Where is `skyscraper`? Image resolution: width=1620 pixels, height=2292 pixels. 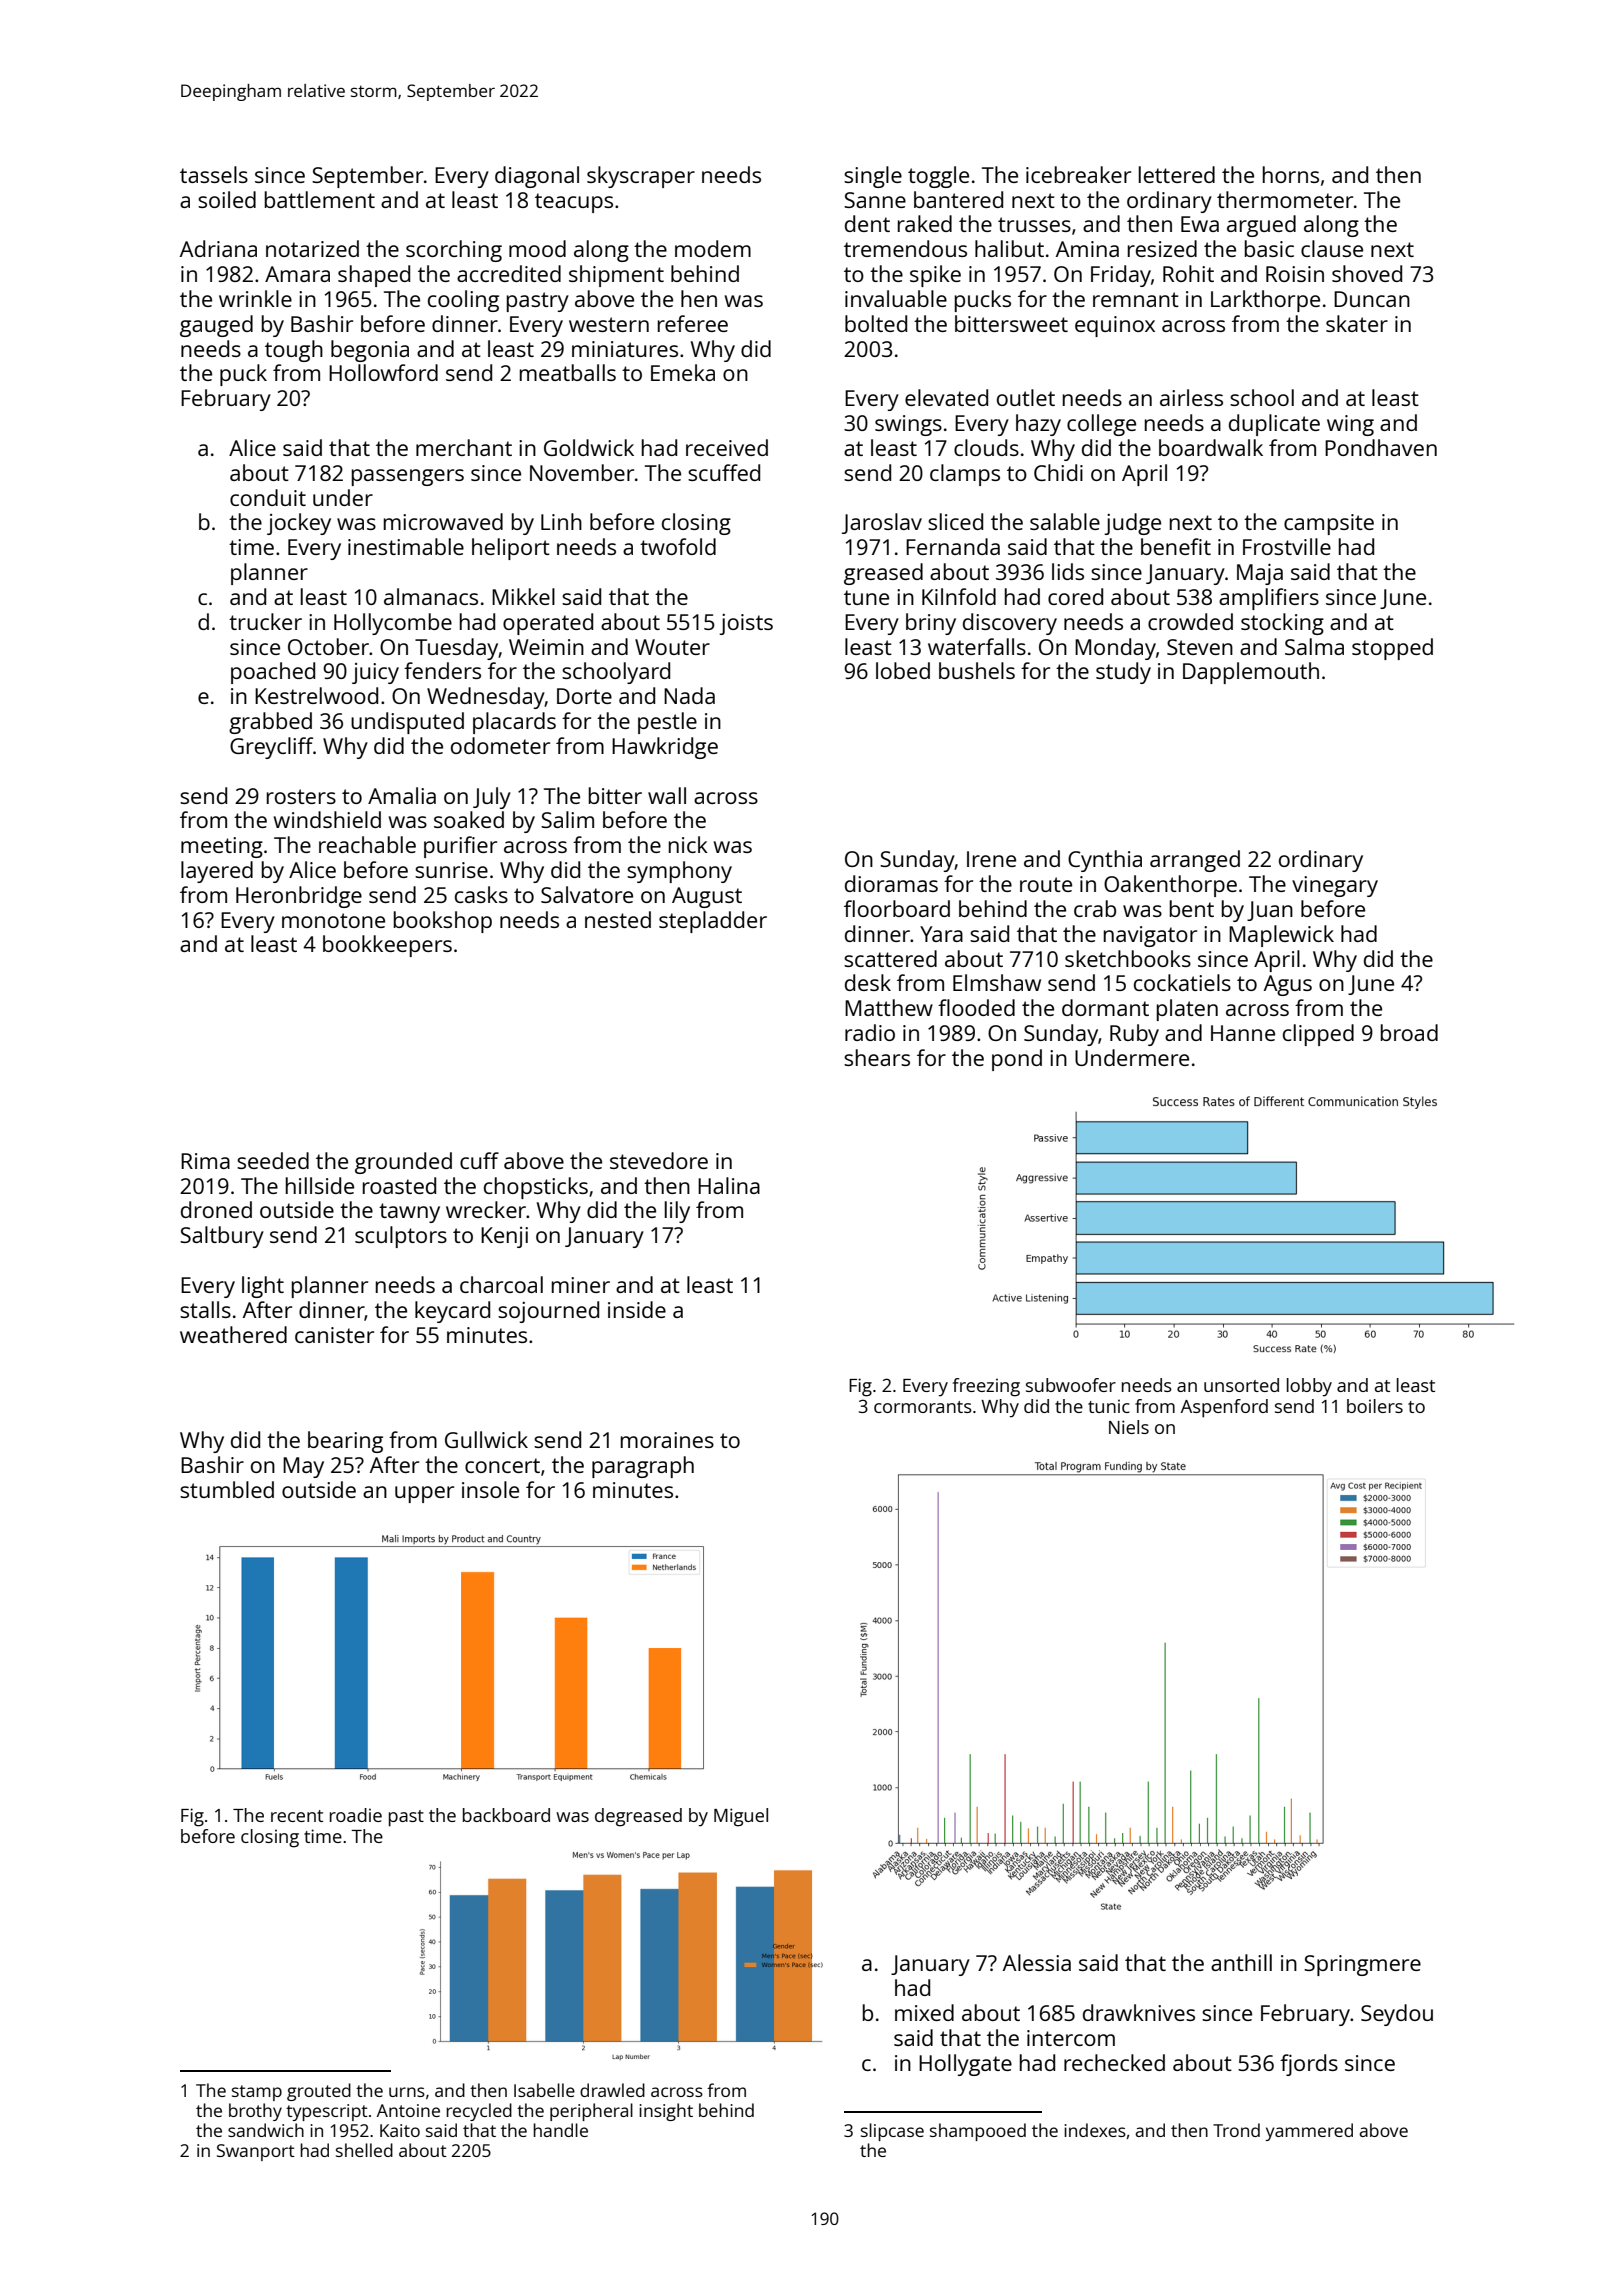 skyscraper is located at coordinates (641, 177).
